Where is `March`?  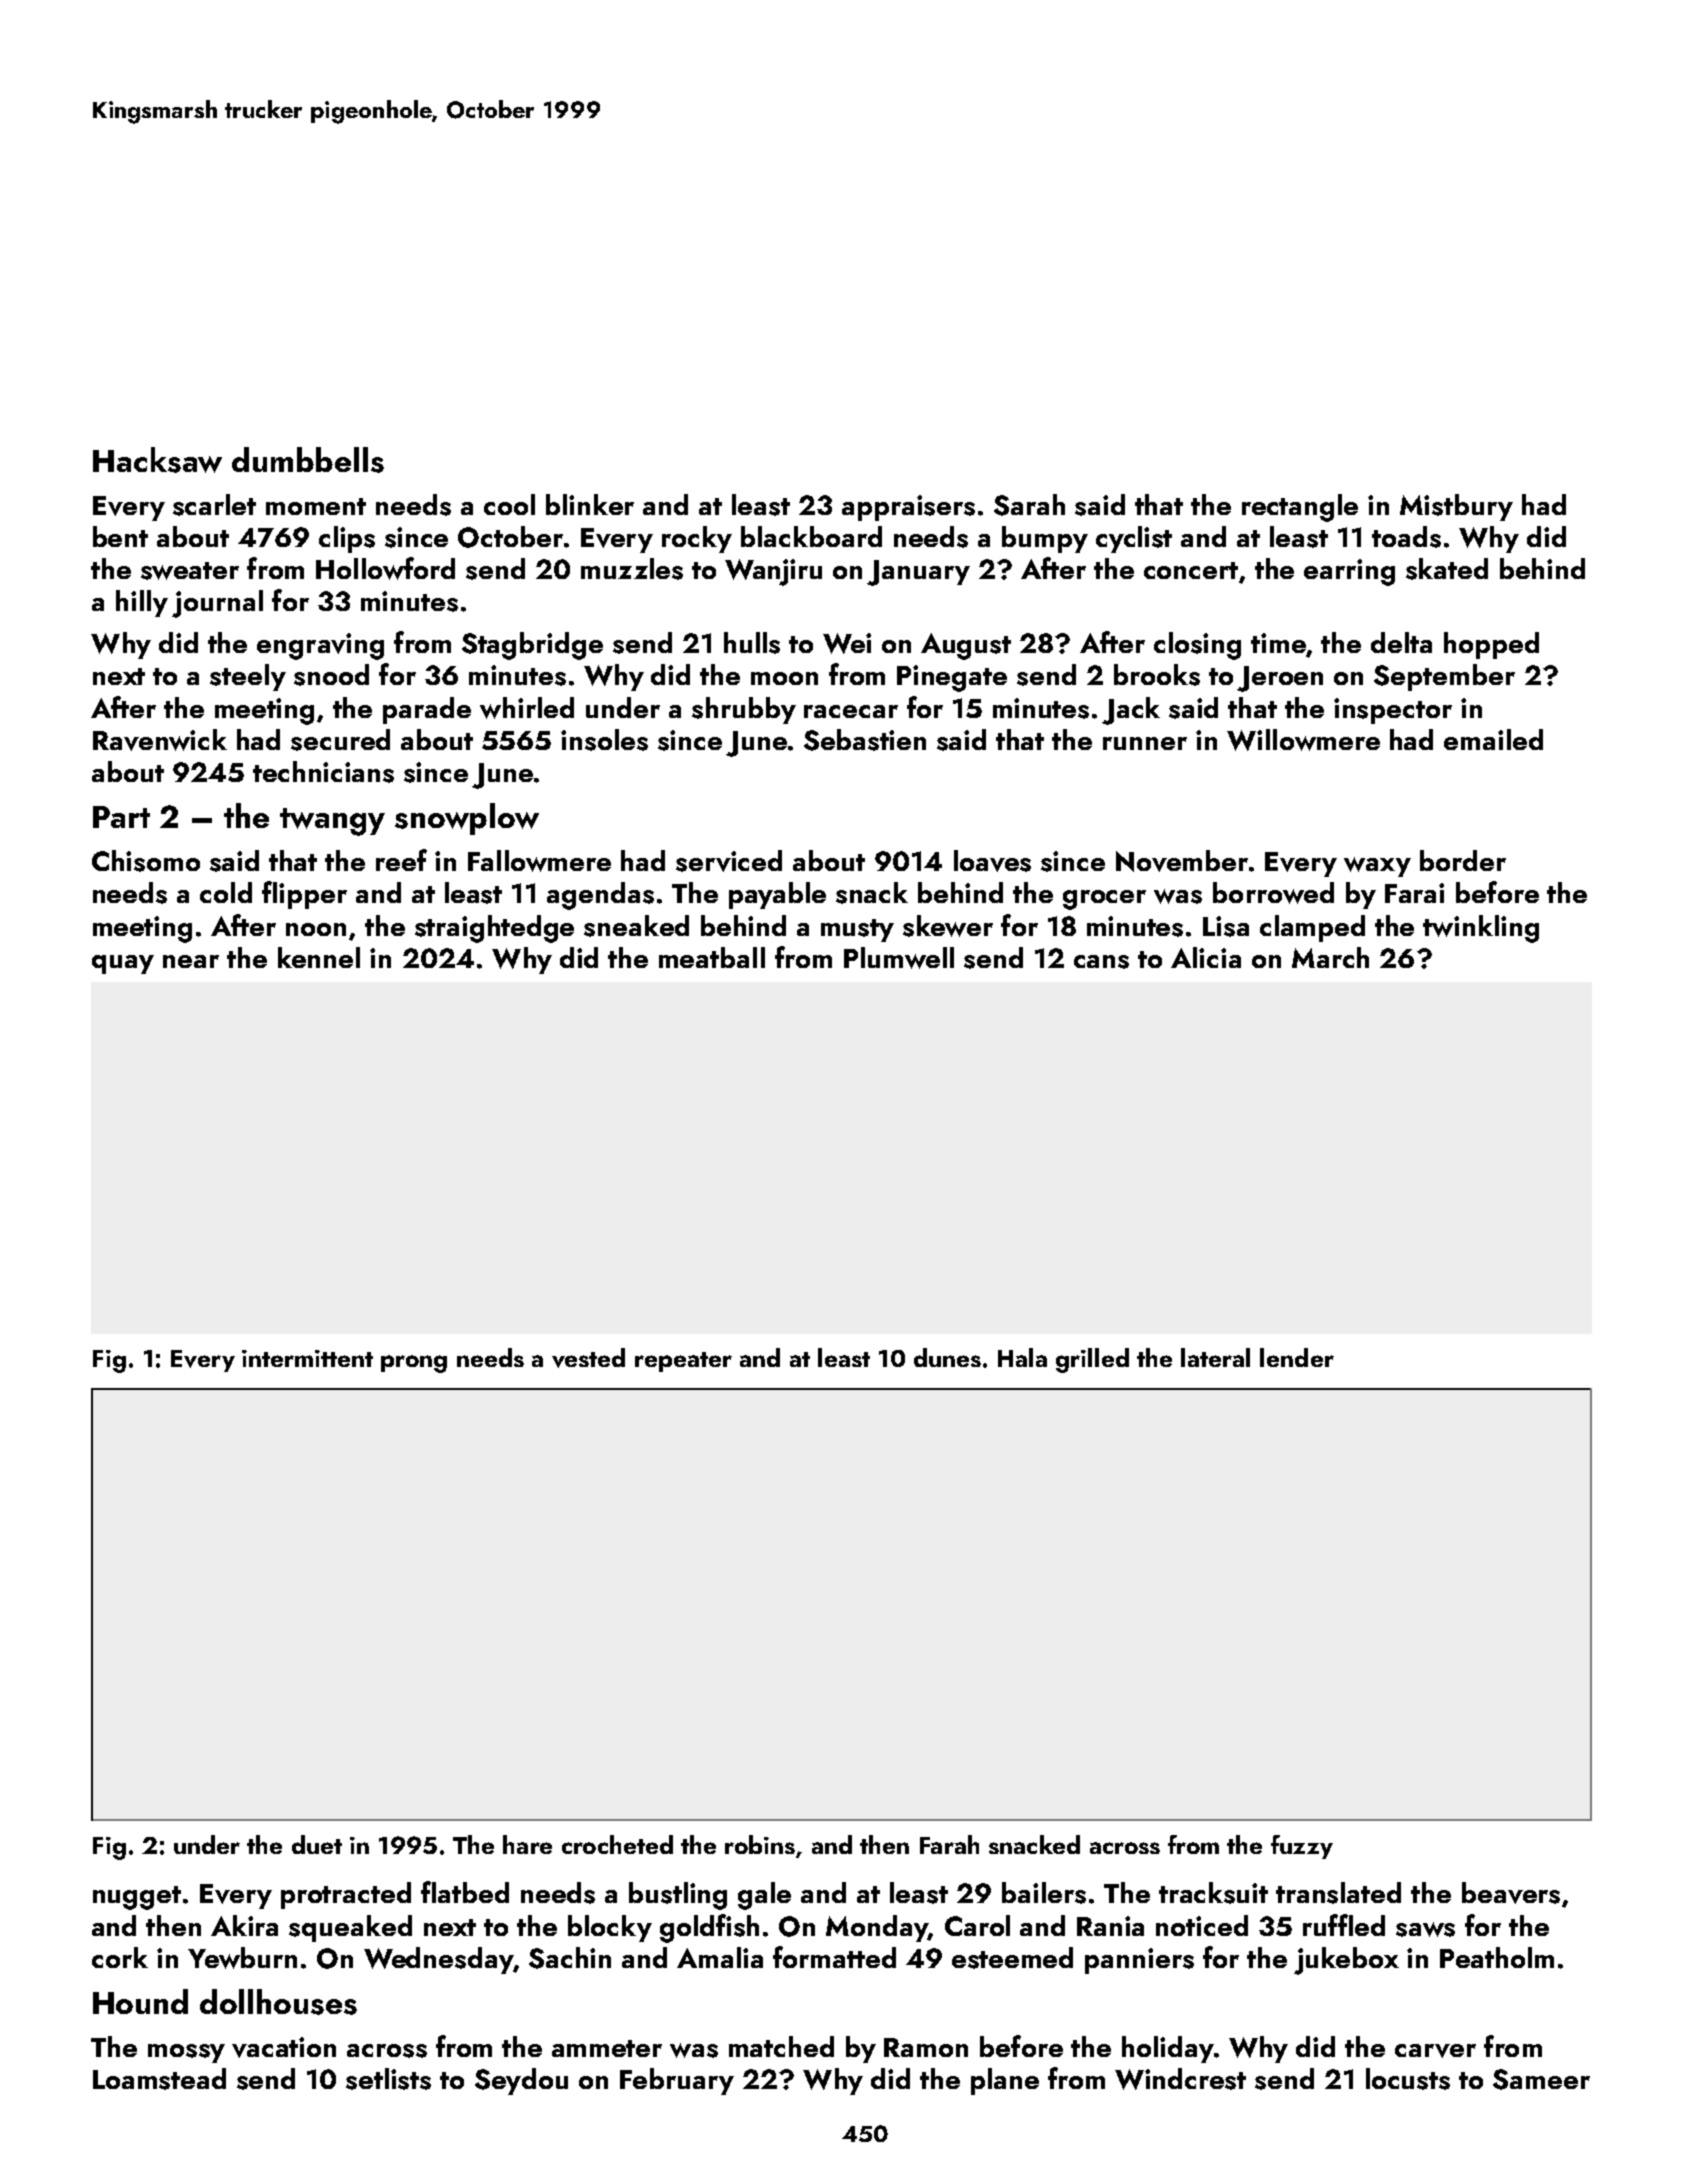
March is located at coordinates (1330, 957).
